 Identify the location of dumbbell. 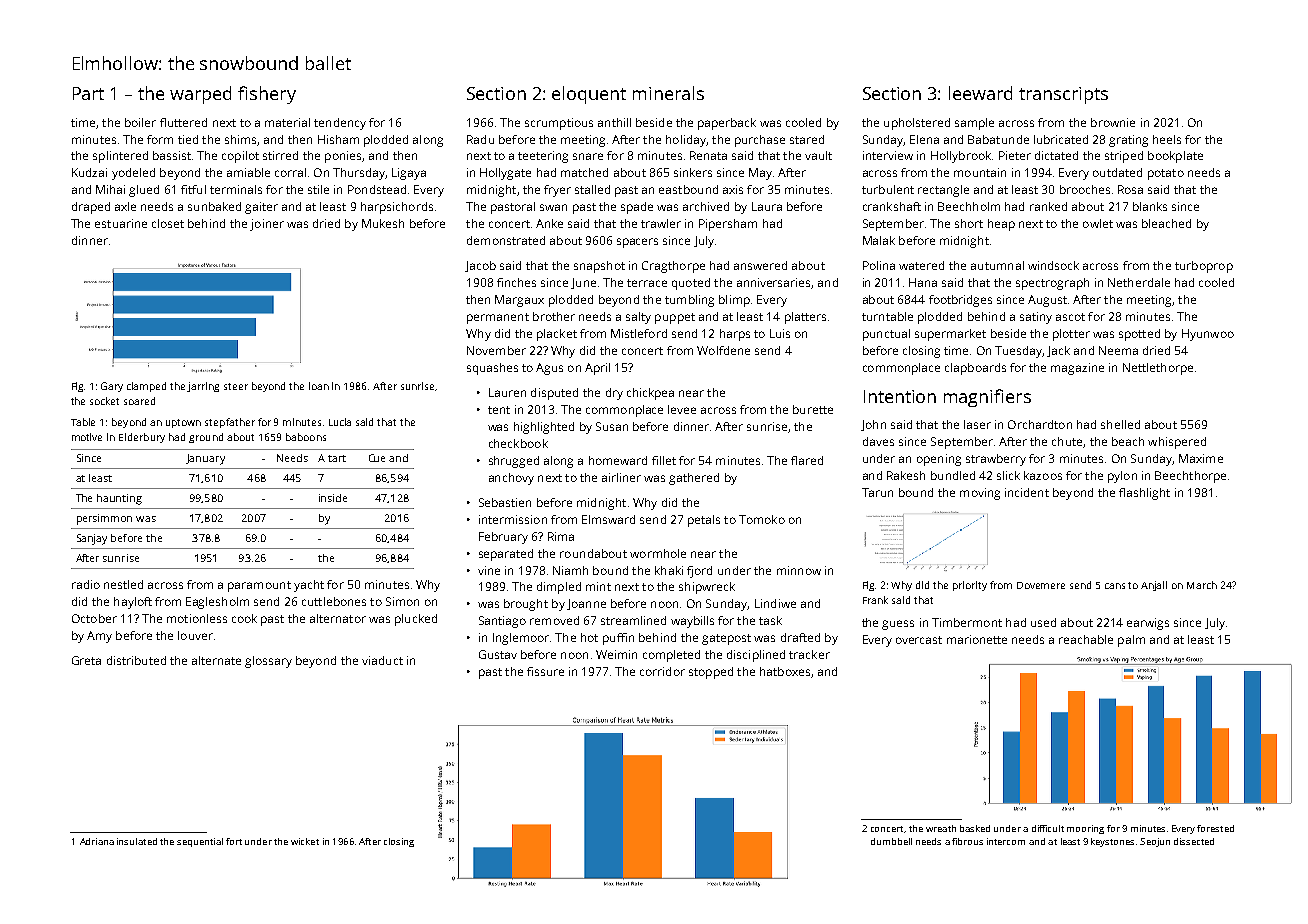
(891, 841).
